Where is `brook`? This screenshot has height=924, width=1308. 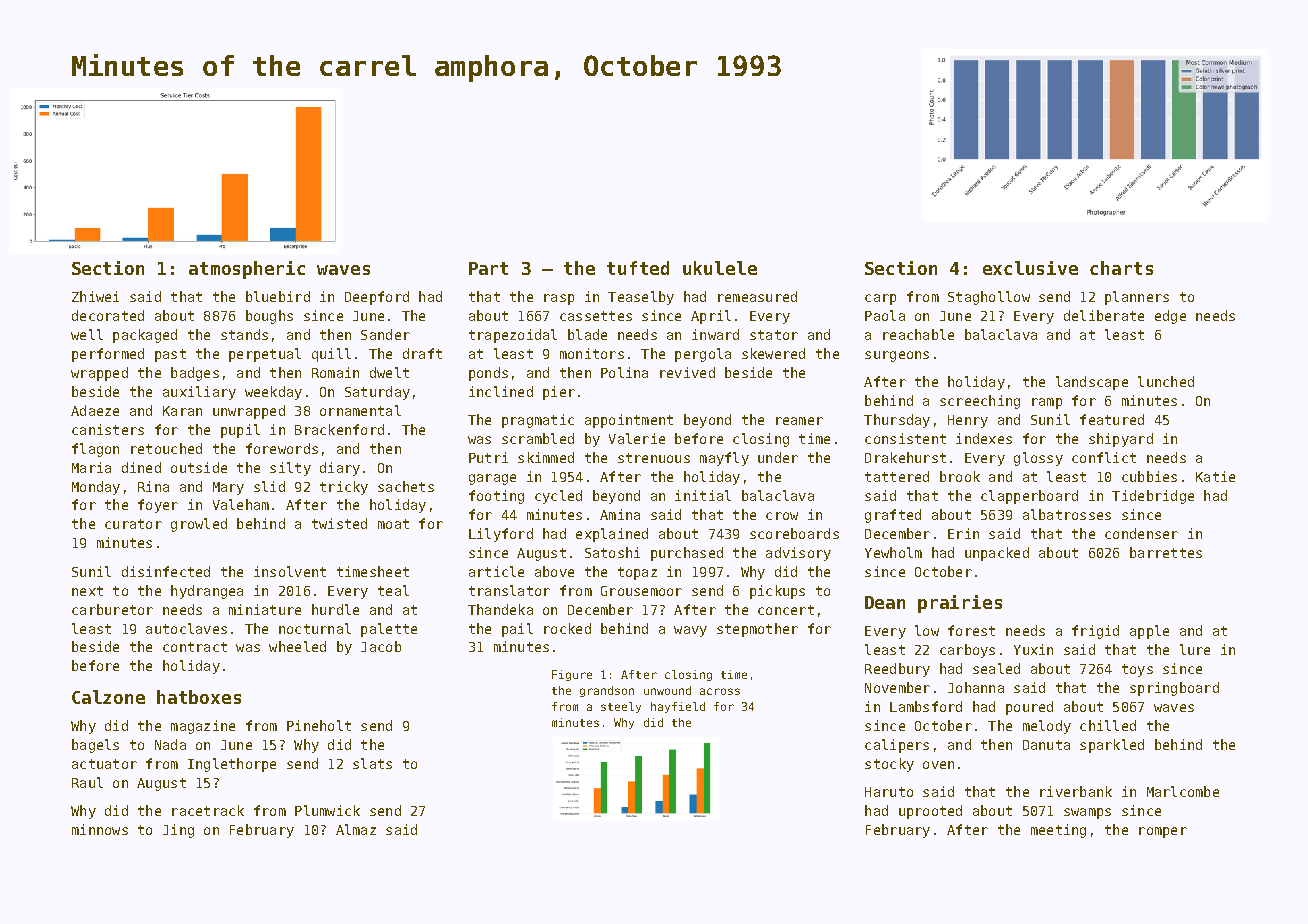 brook is located at coordinates (960, 476).
